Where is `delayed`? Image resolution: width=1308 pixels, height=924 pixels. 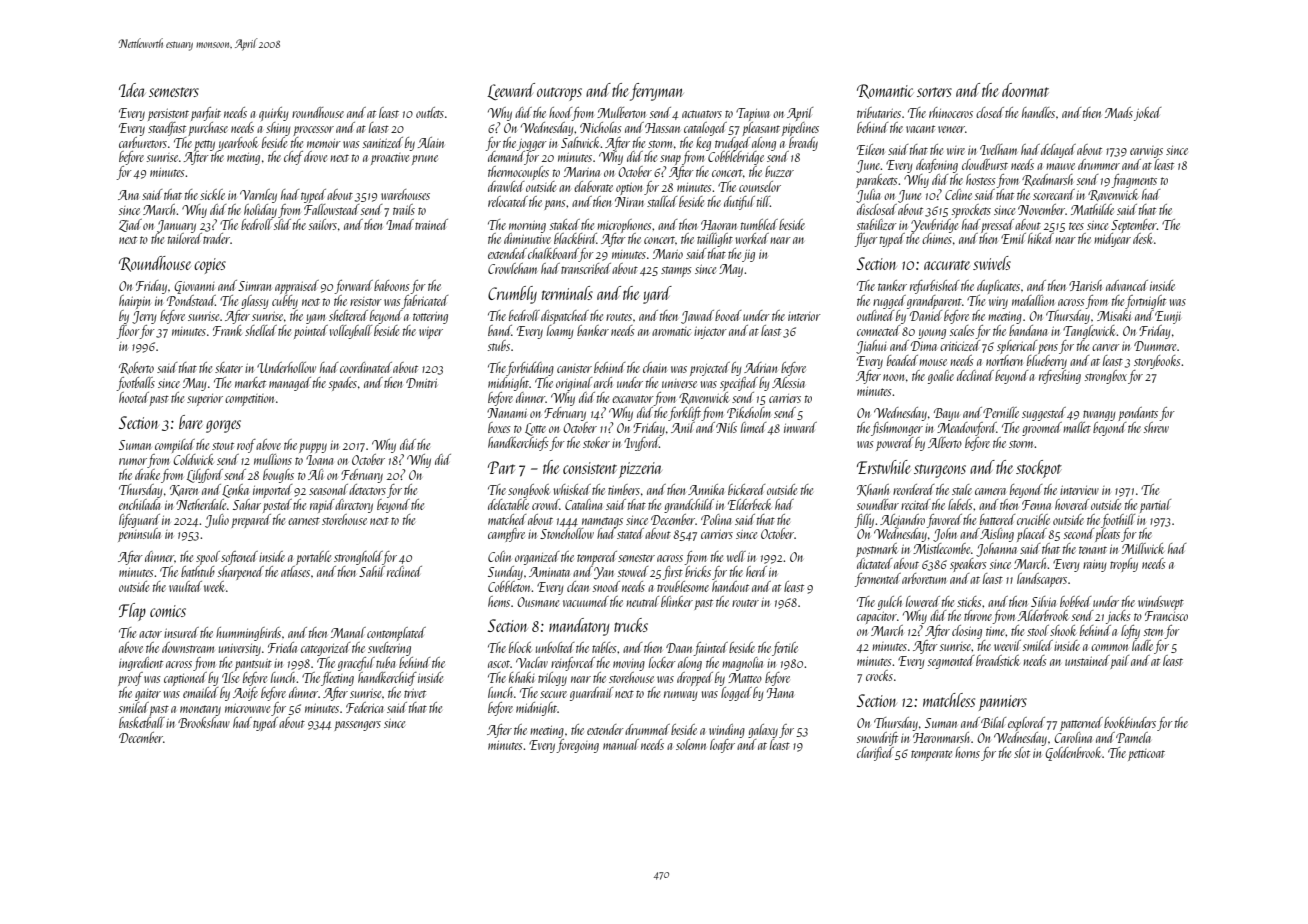 delayed is located at coordinates (1058, 151).
